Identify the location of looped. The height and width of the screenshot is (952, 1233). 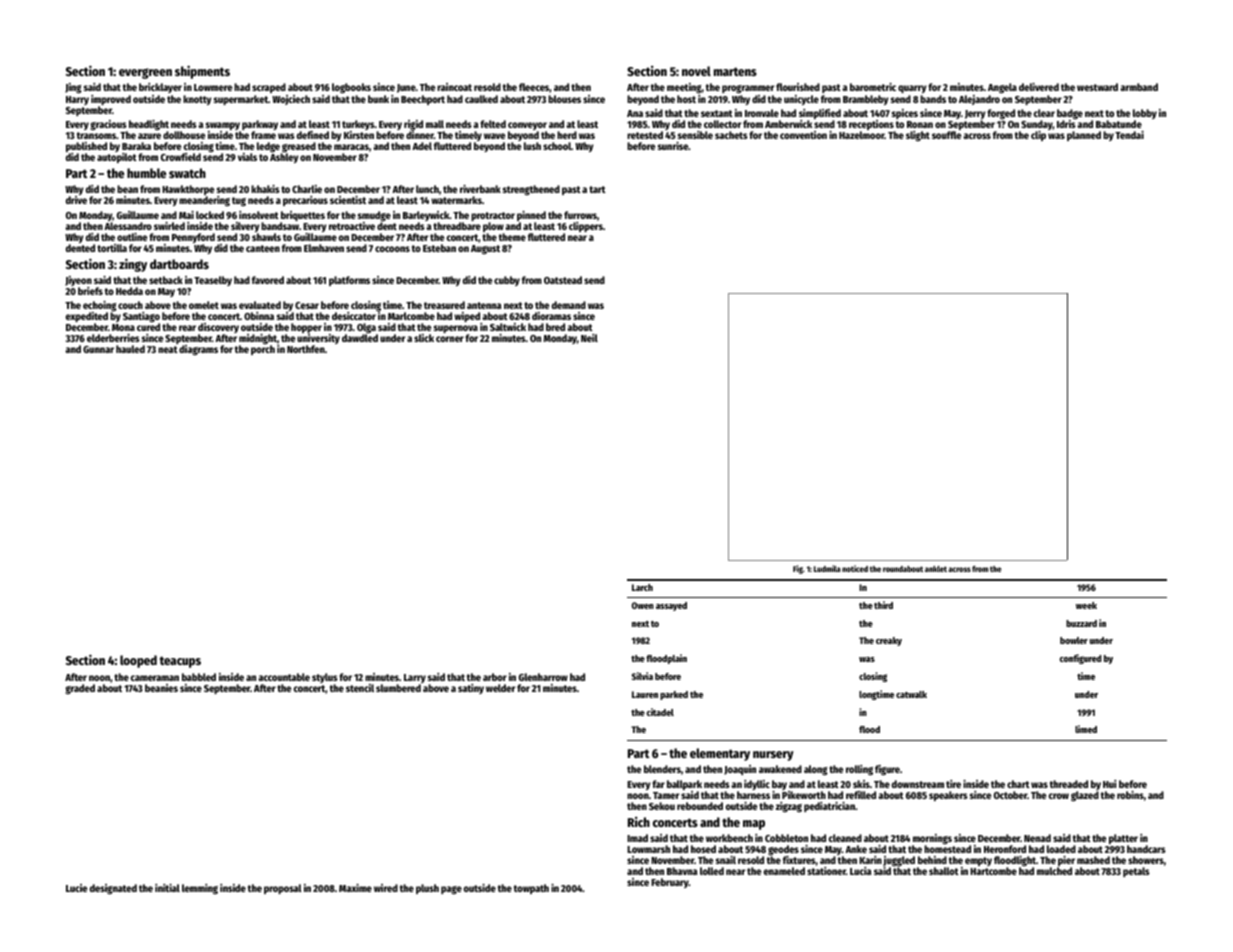
(138, 661).
